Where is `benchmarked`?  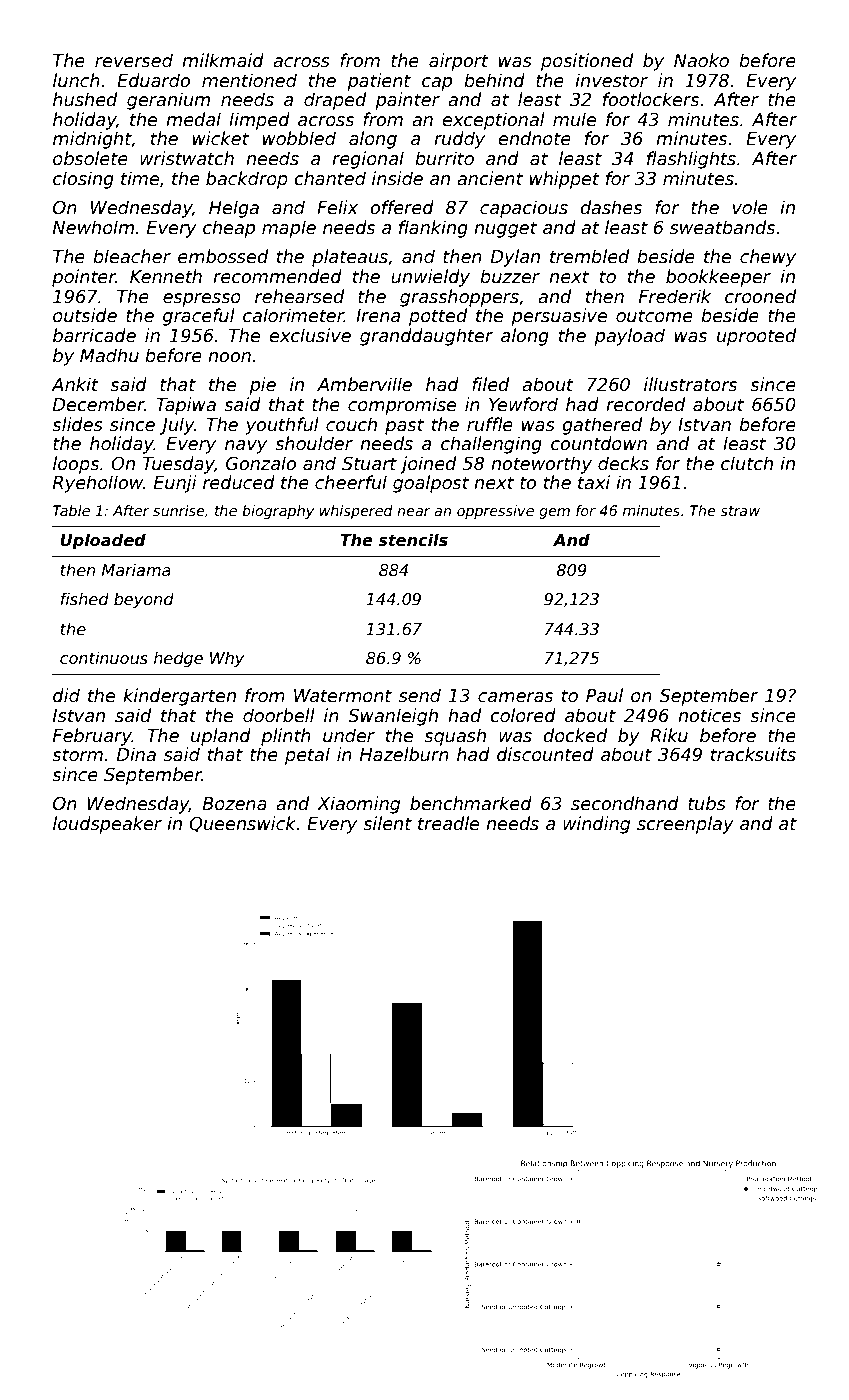
benchmarked is located at coordinates (471, 803).
